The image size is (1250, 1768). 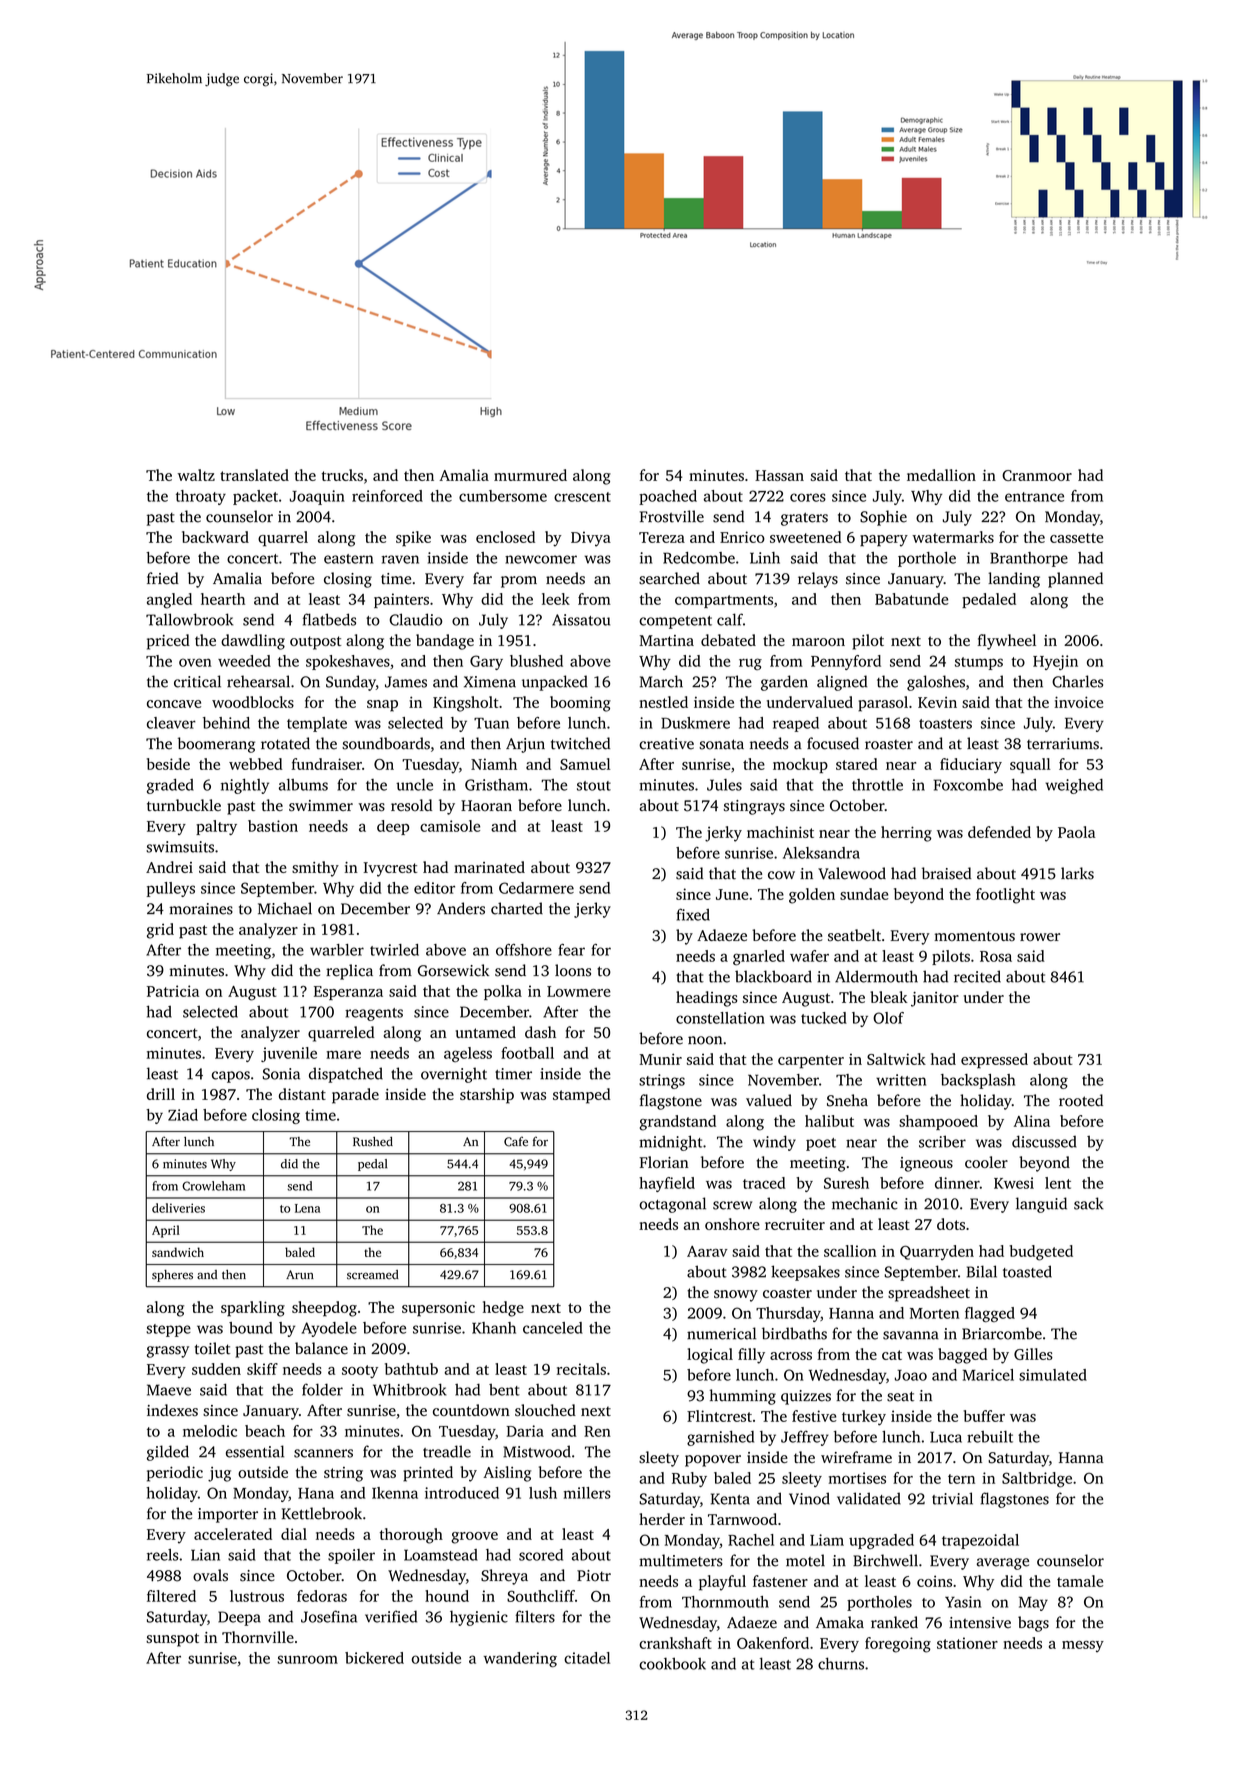 What do you see at coordinates (205, 1555) in the document?
I see `Lian` at bounding box center [205, 1555].
